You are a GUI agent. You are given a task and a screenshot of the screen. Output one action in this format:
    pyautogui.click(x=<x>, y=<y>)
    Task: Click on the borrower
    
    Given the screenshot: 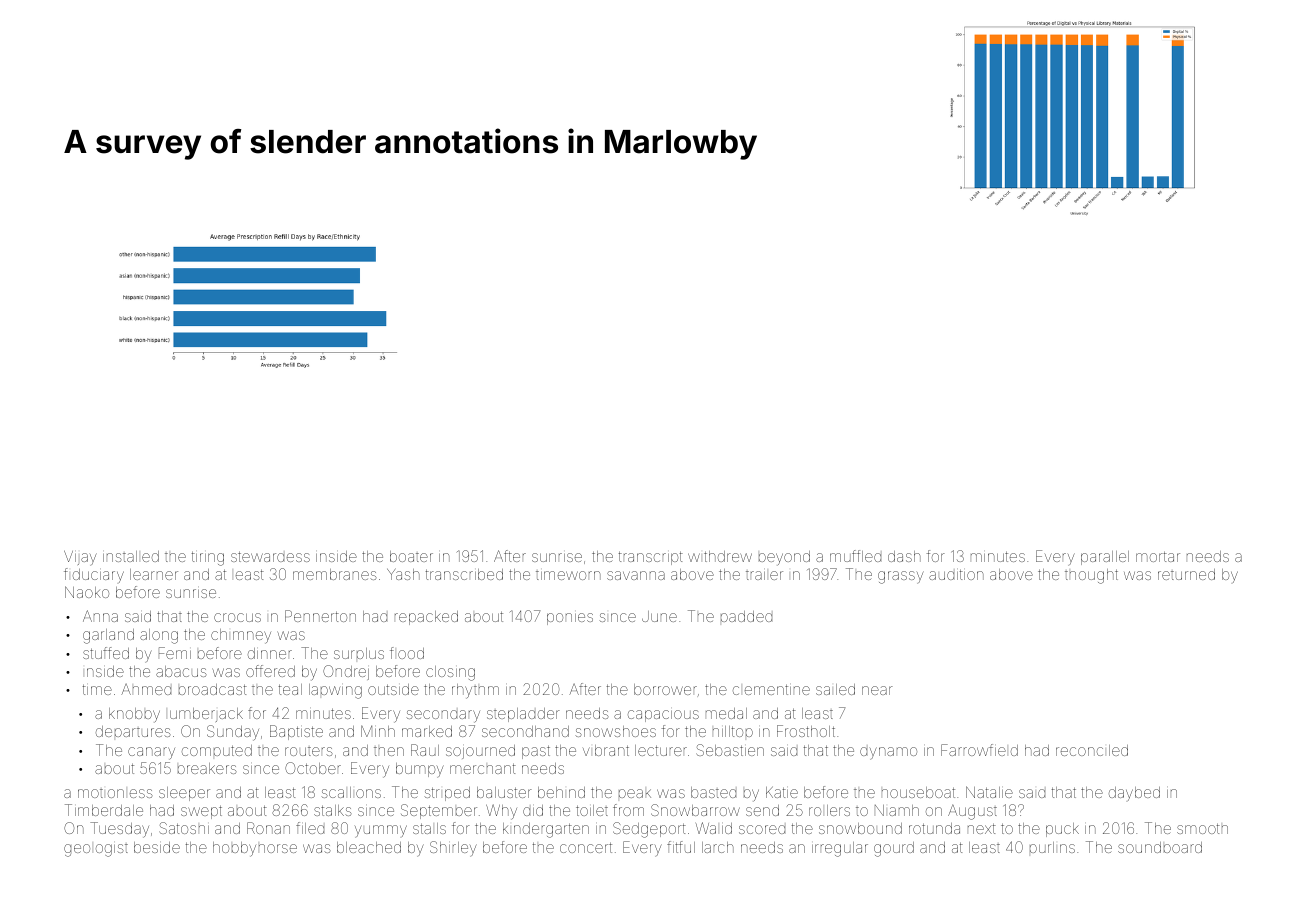 What is the action you would take?
    pyautogui.click(x=665, y=689)
